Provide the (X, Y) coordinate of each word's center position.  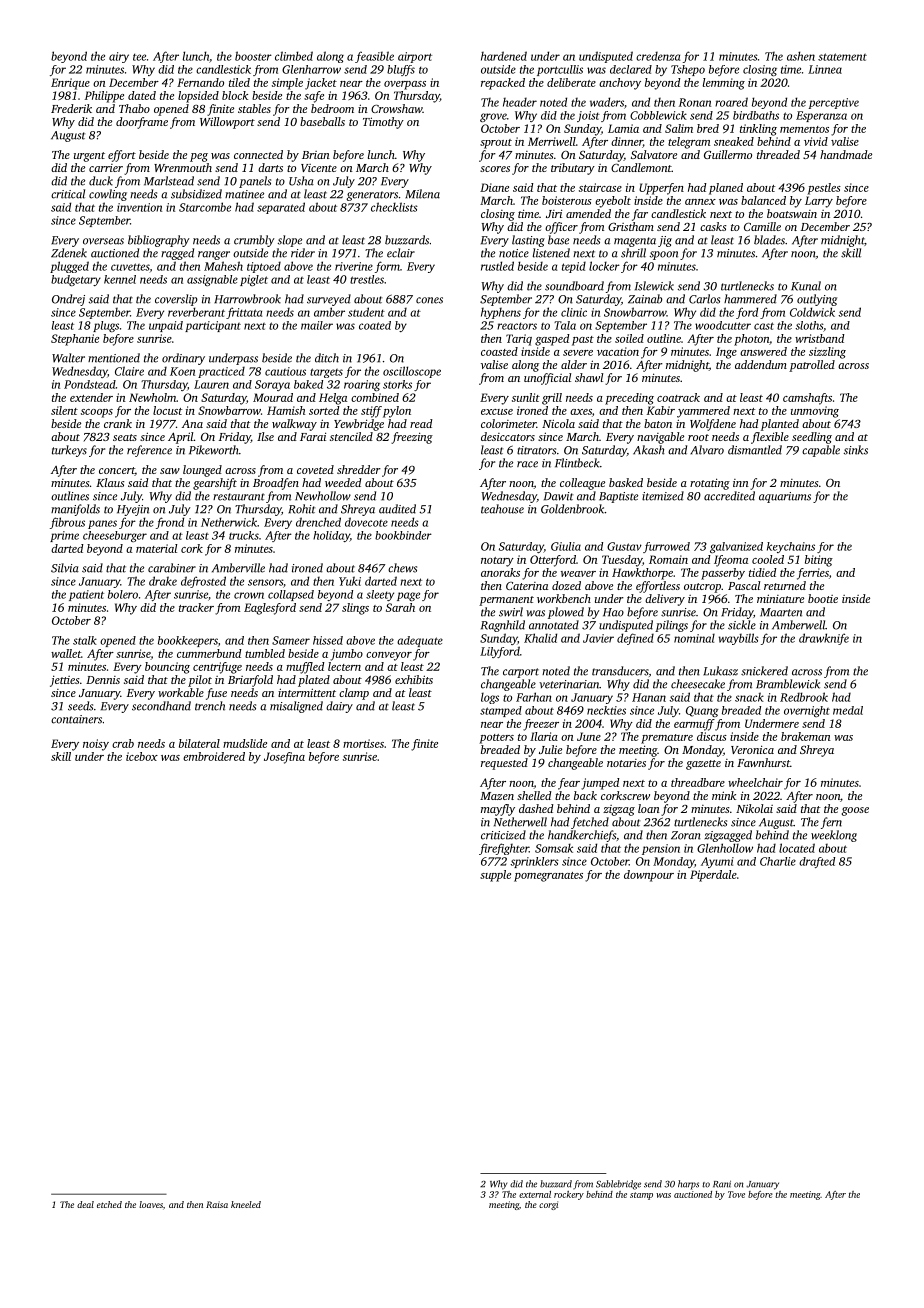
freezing (412, 438)
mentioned (114, 358)
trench (210, 706)
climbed (294, 56)
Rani (722, 1184)
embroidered (214, 756)
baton (658, 423)
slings (355, 609)
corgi (548, 1205)
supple (495, 876)
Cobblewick (658, 115)
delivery (665, 600)
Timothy (383, 123)
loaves (151, 1204)
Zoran (686, 835)
